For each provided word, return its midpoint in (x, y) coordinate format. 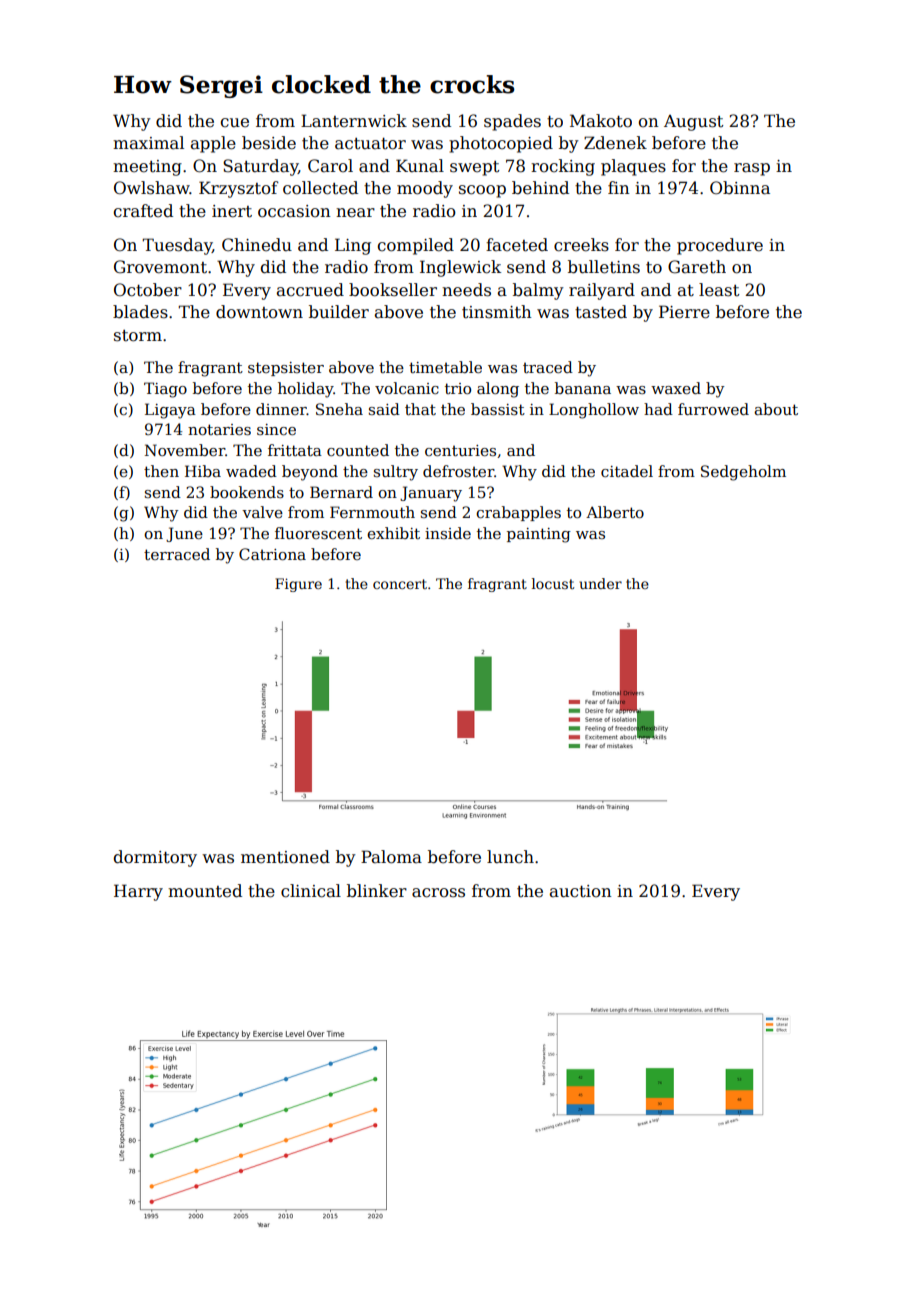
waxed (676, 388)
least (719, 290)
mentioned (285, 857)
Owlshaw (152, 188)
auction (581, 891)
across (438, 893)
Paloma (391, 857)
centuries (460, 450)
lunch (510, 856)
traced (548, 367)
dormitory (155, 858)
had (658, 409)
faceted (517, 245)
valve (262, 512)
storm (138, 336)
